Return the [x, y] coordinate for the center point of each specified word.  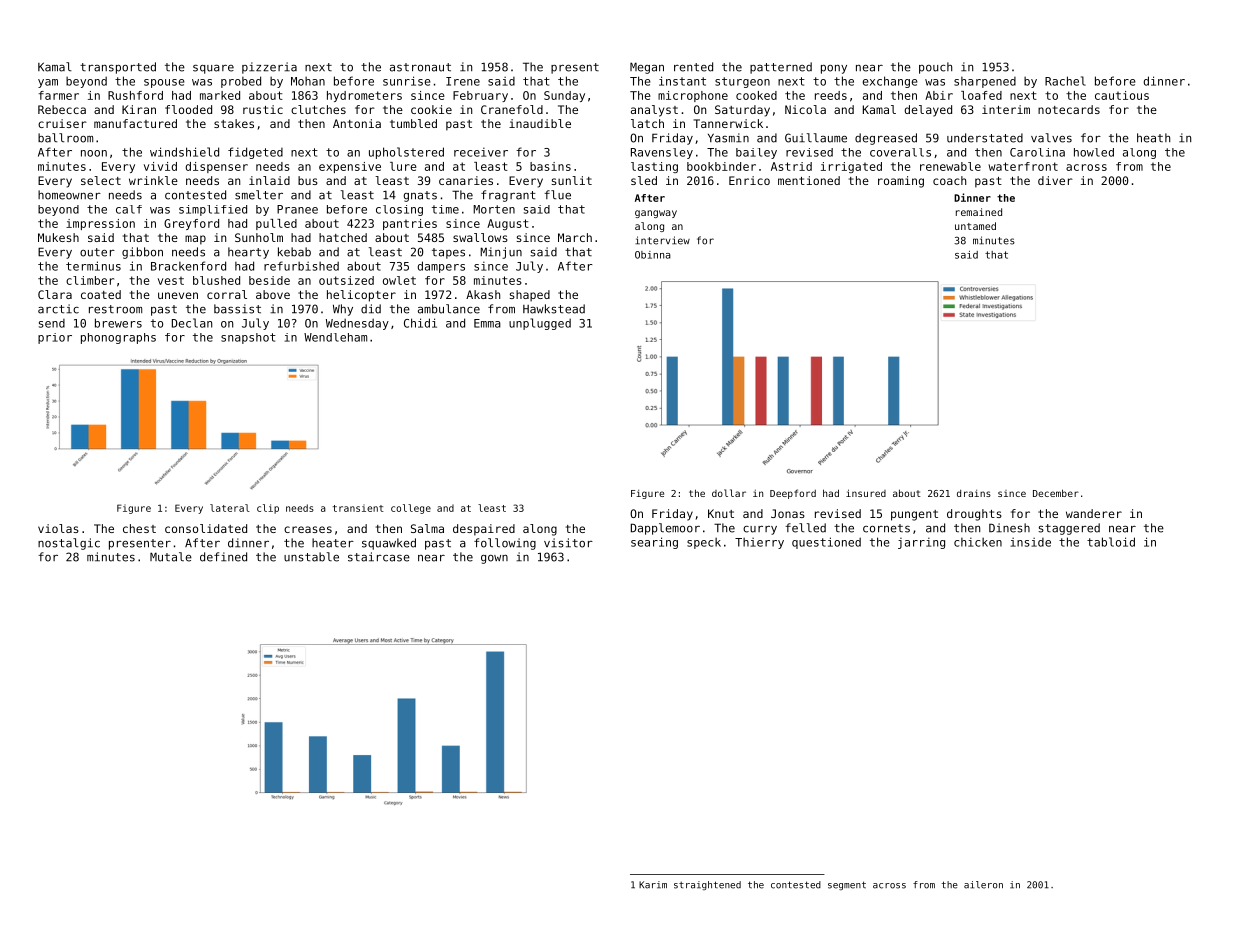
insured [866, 493]
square [213, 69]
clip [268, 509]
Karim [653, 885]
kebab [294, 252]
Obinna [653, 255]
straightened [707, 885]
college [411, 509]
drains [974, 493]
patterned [781, 68]
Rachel [1065, 81]
